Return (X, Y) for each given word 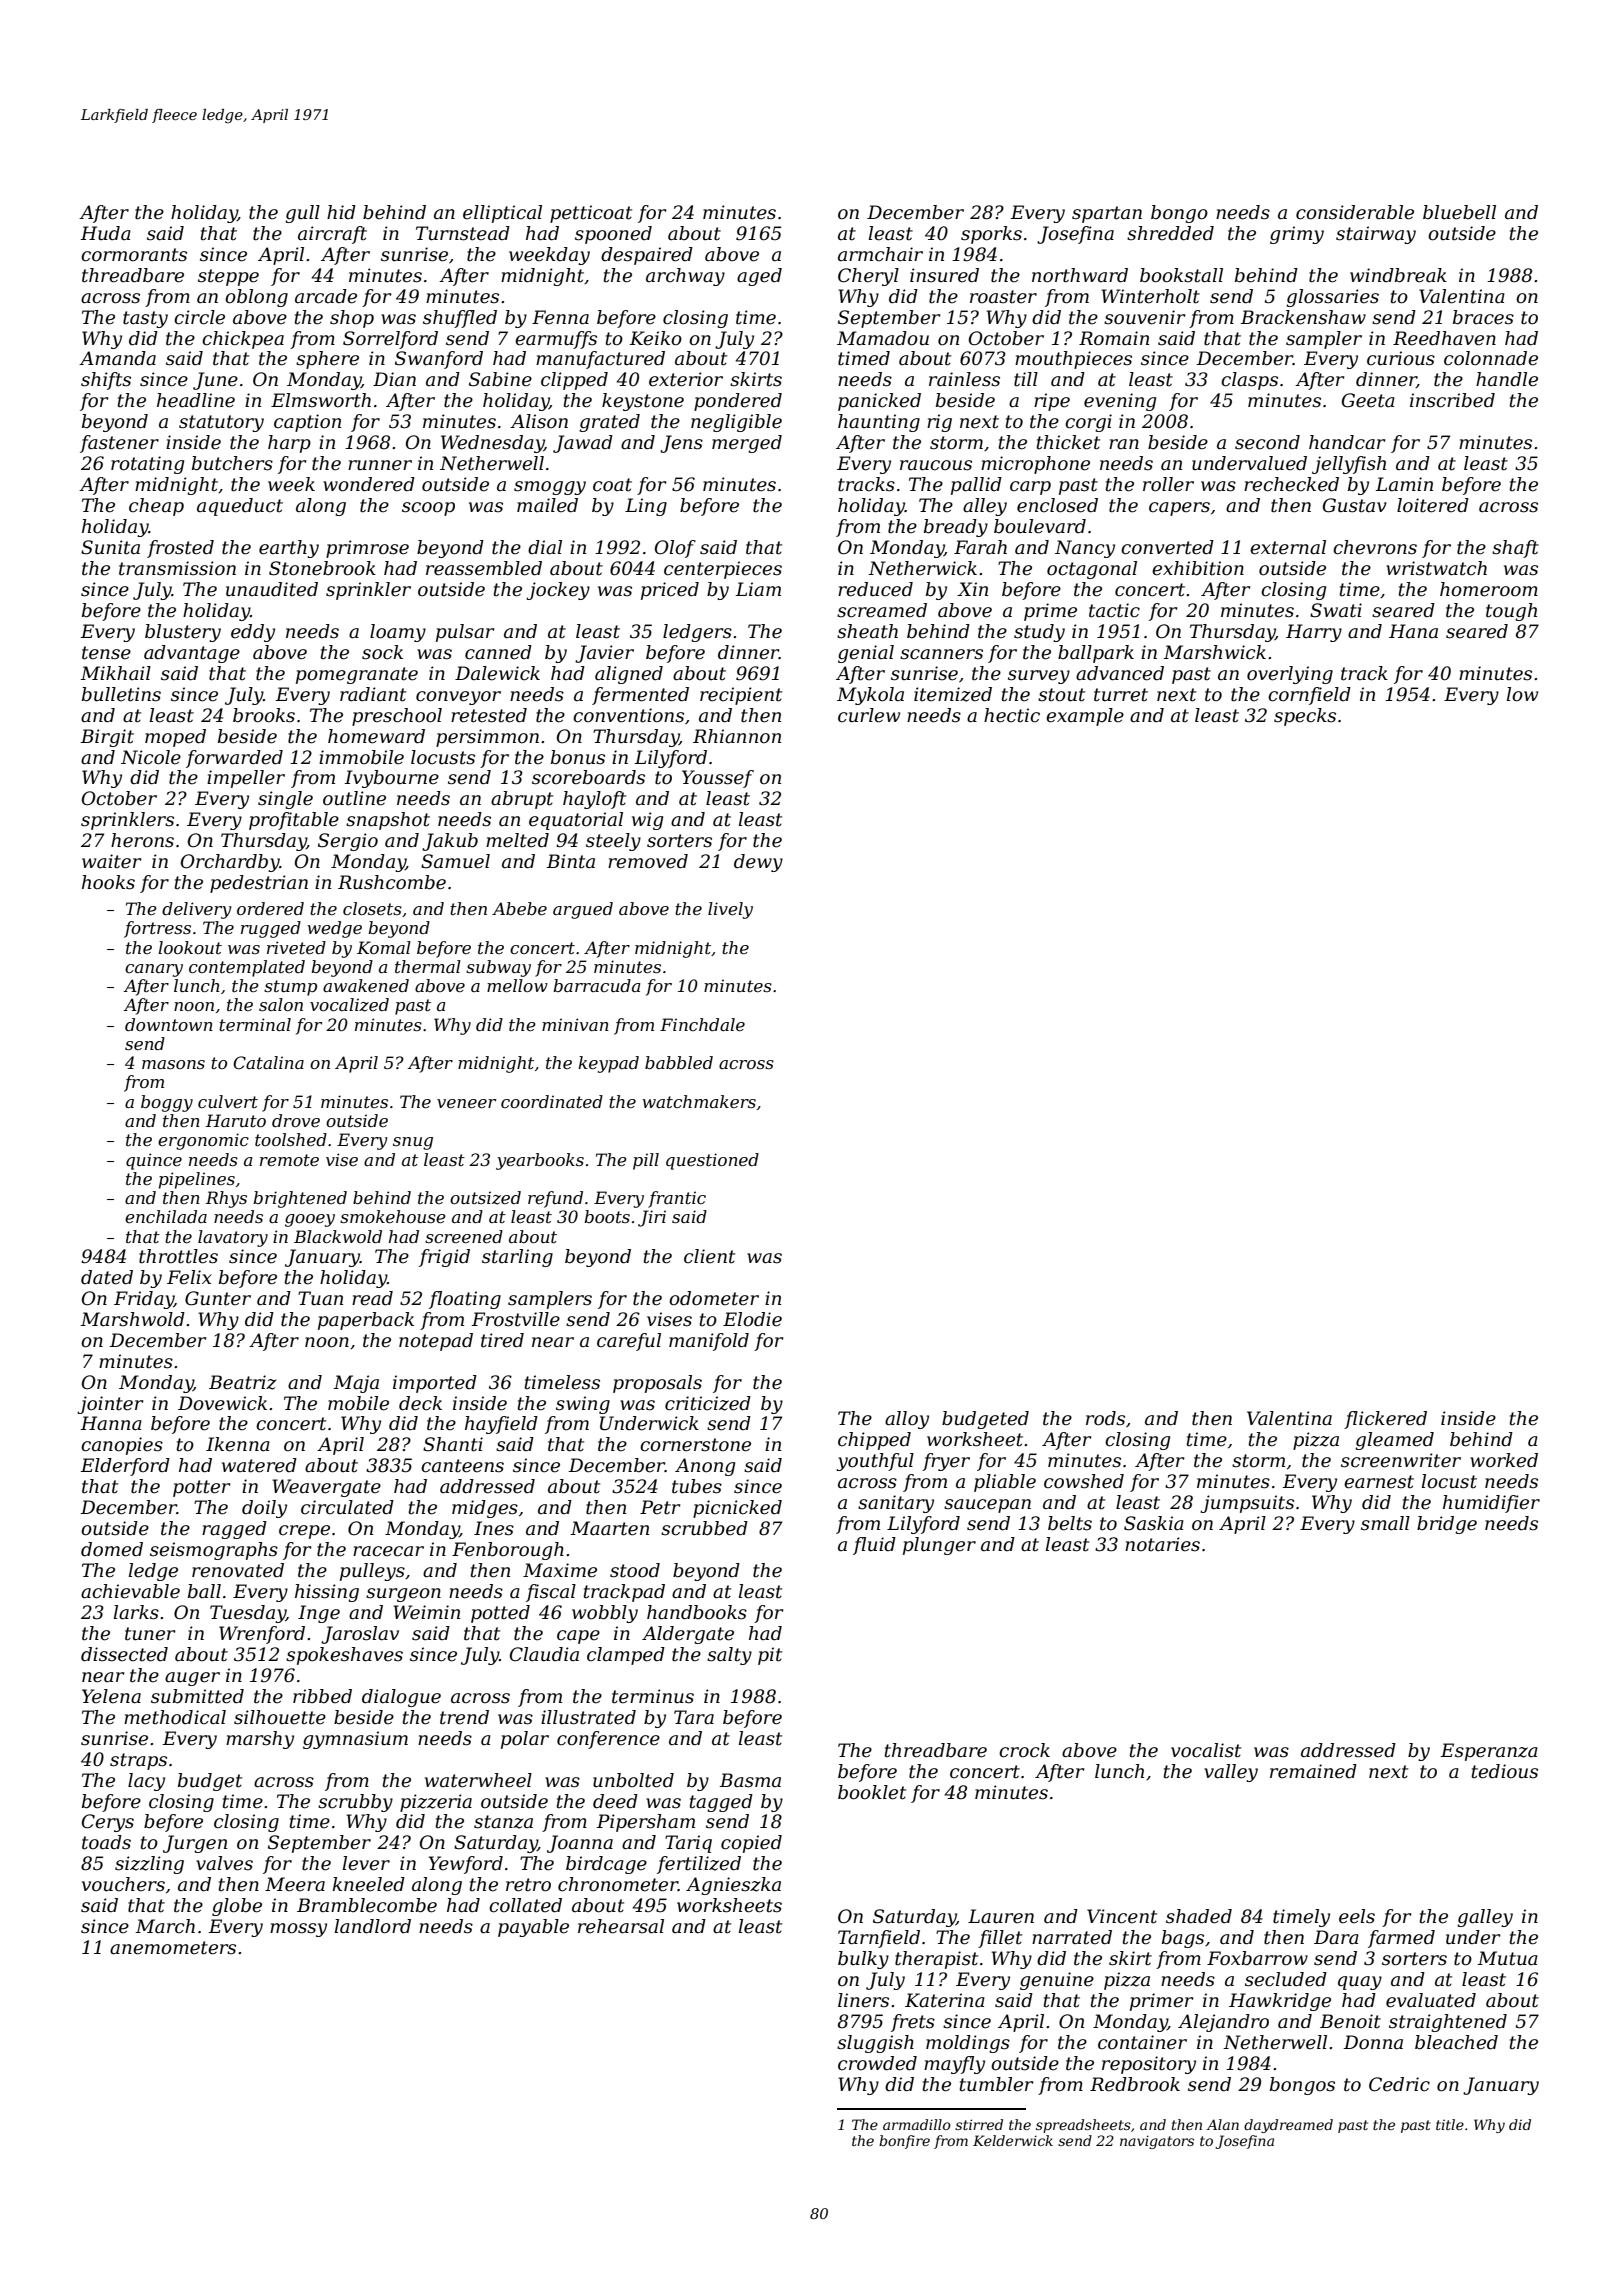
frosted (180, 549)
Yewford (466, 1865)
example (1085, 717)
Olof (675, 549)
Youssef (718, 779)
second (1267, 442)
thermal (428, 966)
